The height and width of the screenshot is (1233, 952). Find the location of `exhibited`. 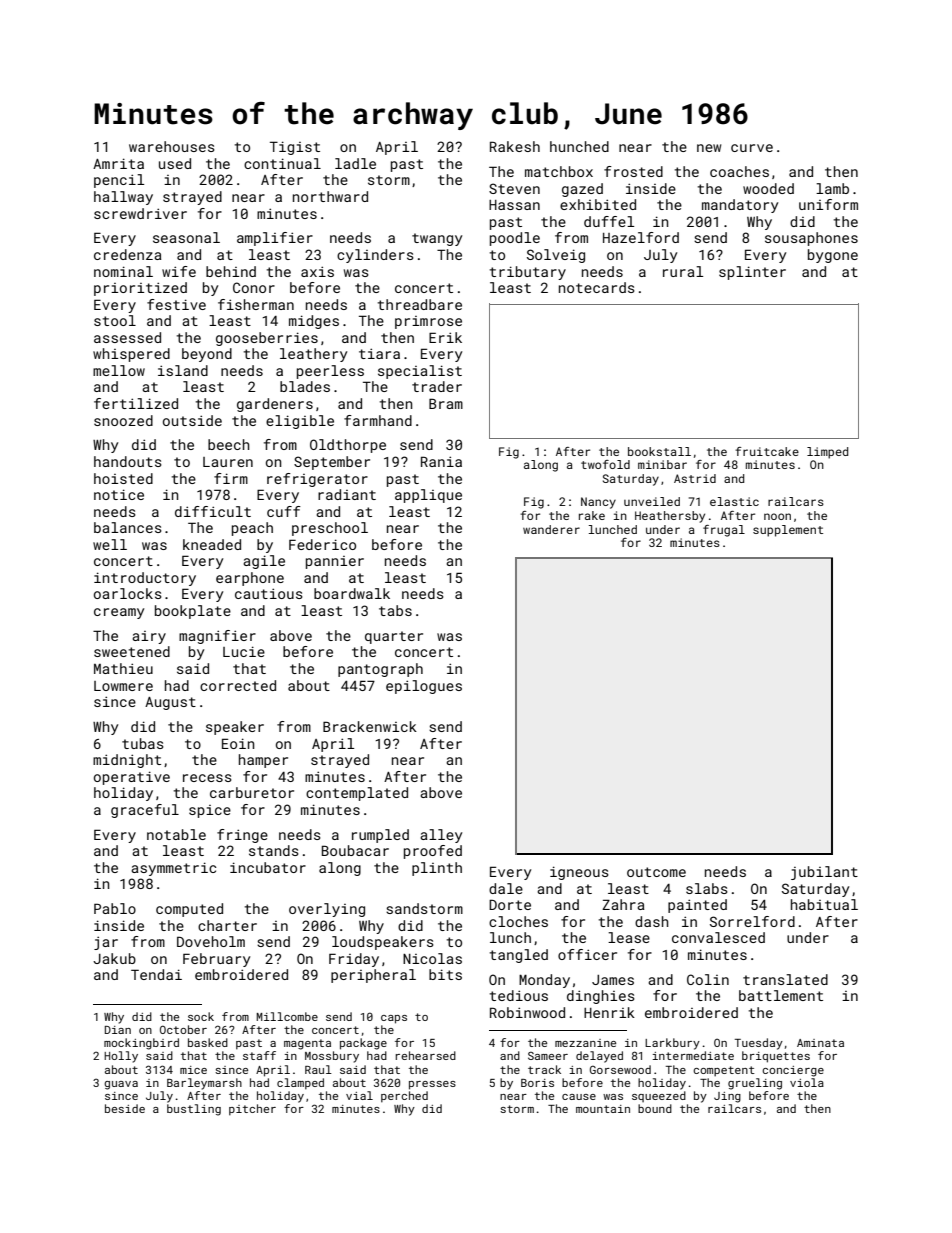

exhibited is located at coordinates (598, 204).
